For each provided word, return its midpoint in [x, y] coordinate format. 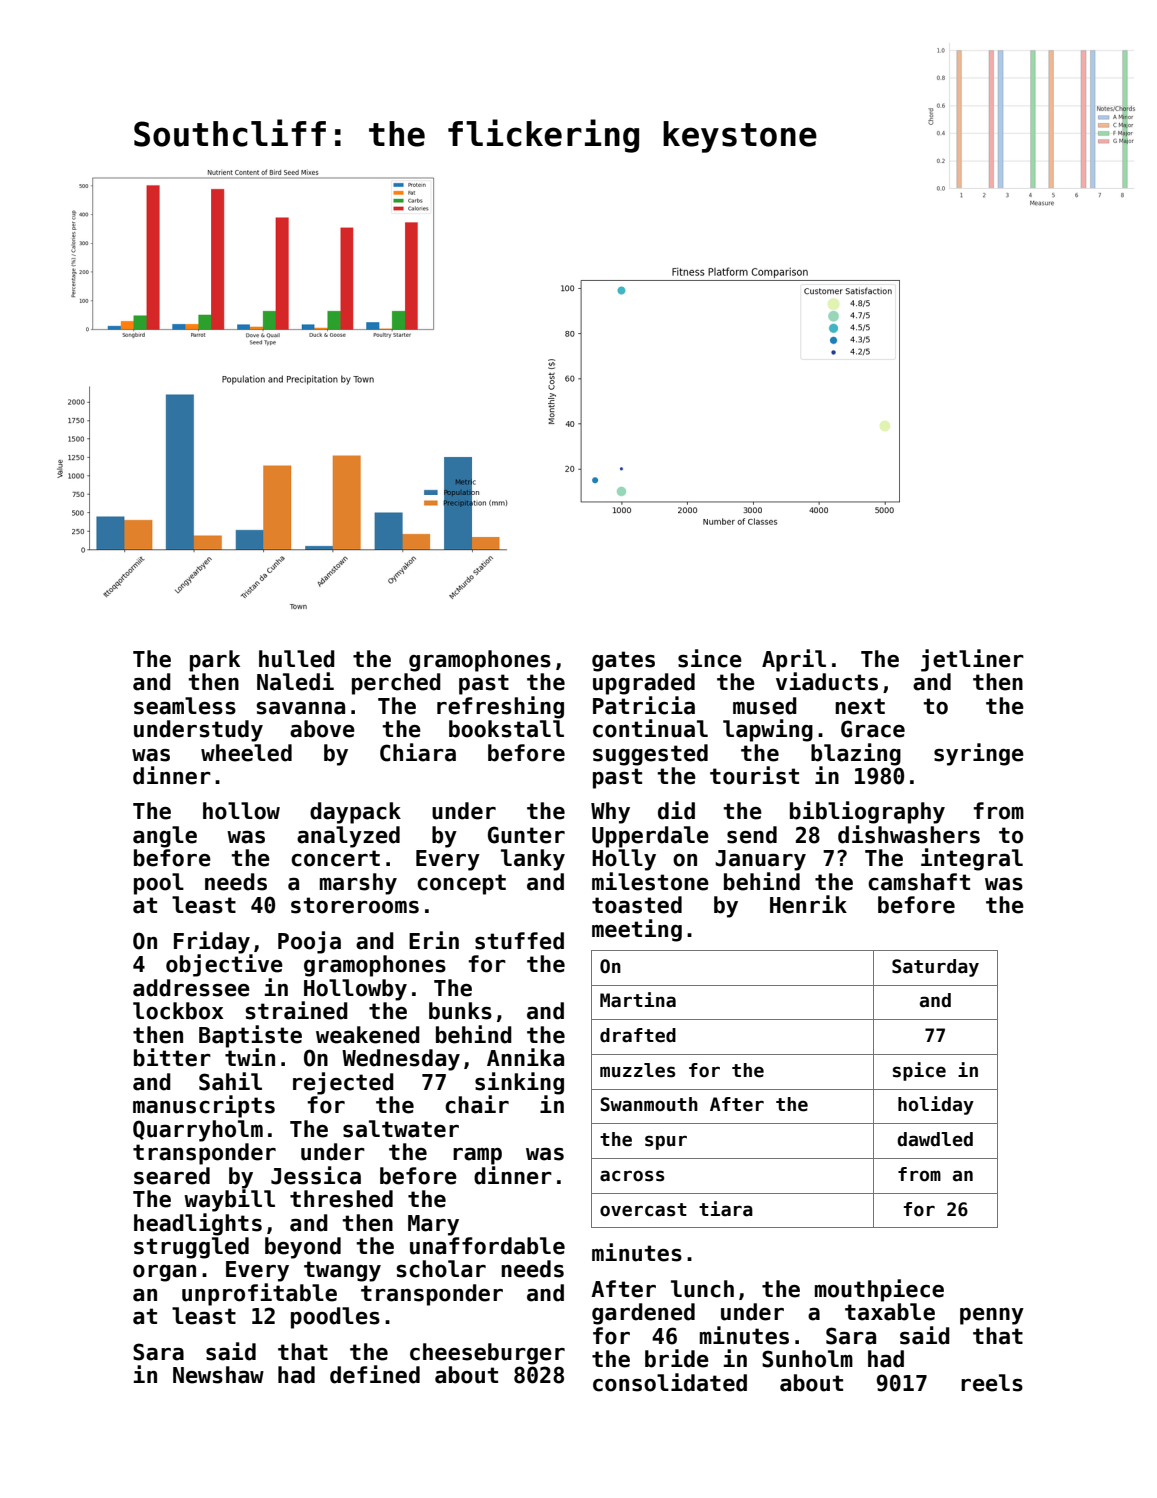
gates [623, 661]
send [752, 835]
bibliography [867, 812]
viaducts [827, 681]
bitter [172, 1057]
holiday [936, 1105]
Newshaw [218, 1375]
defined [375, 1374]
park [215, 661]
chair [477, 1104]
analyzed [348, 837]
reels [992, 1383]
